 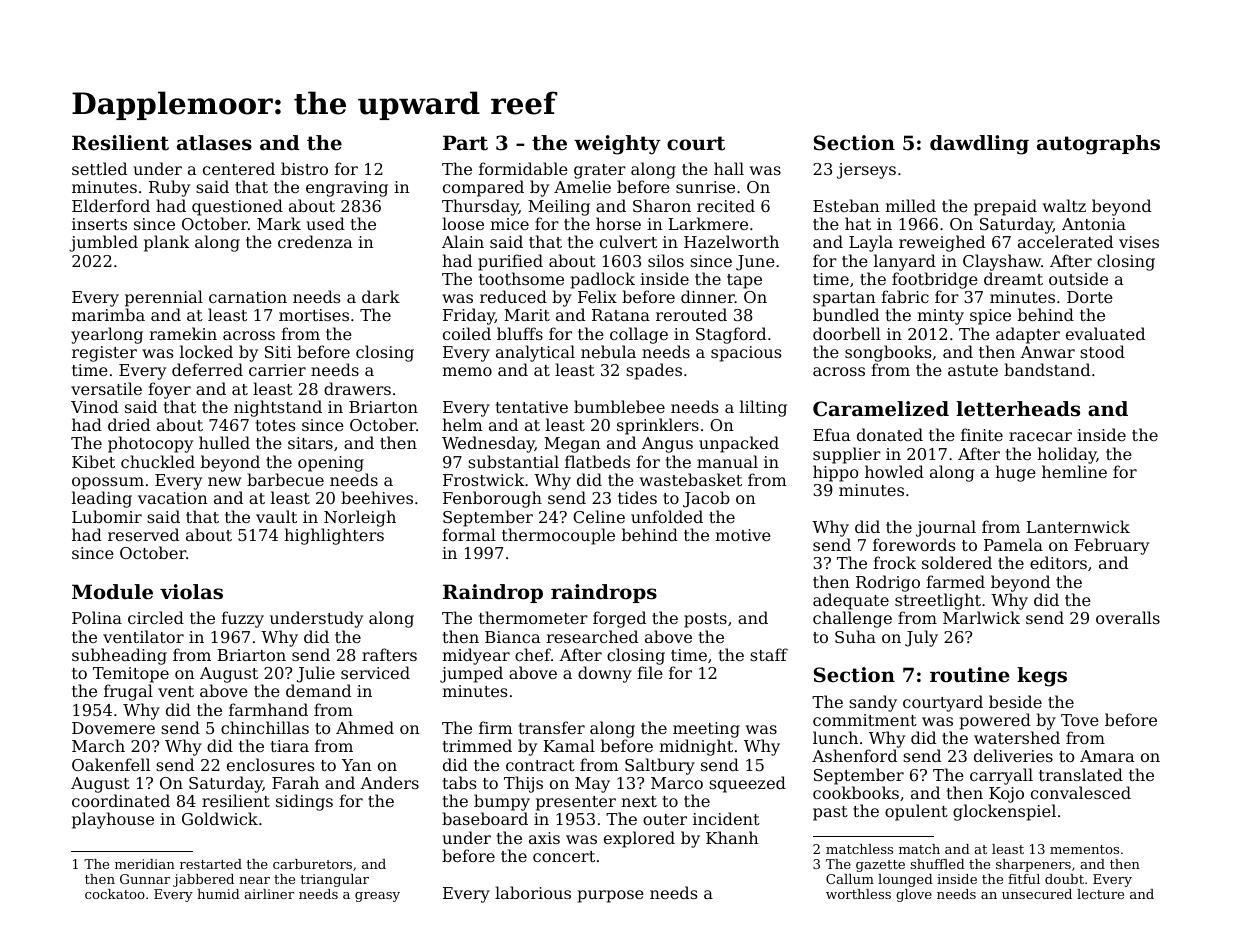 I want to click on humid, so click(x=218, y=894).
